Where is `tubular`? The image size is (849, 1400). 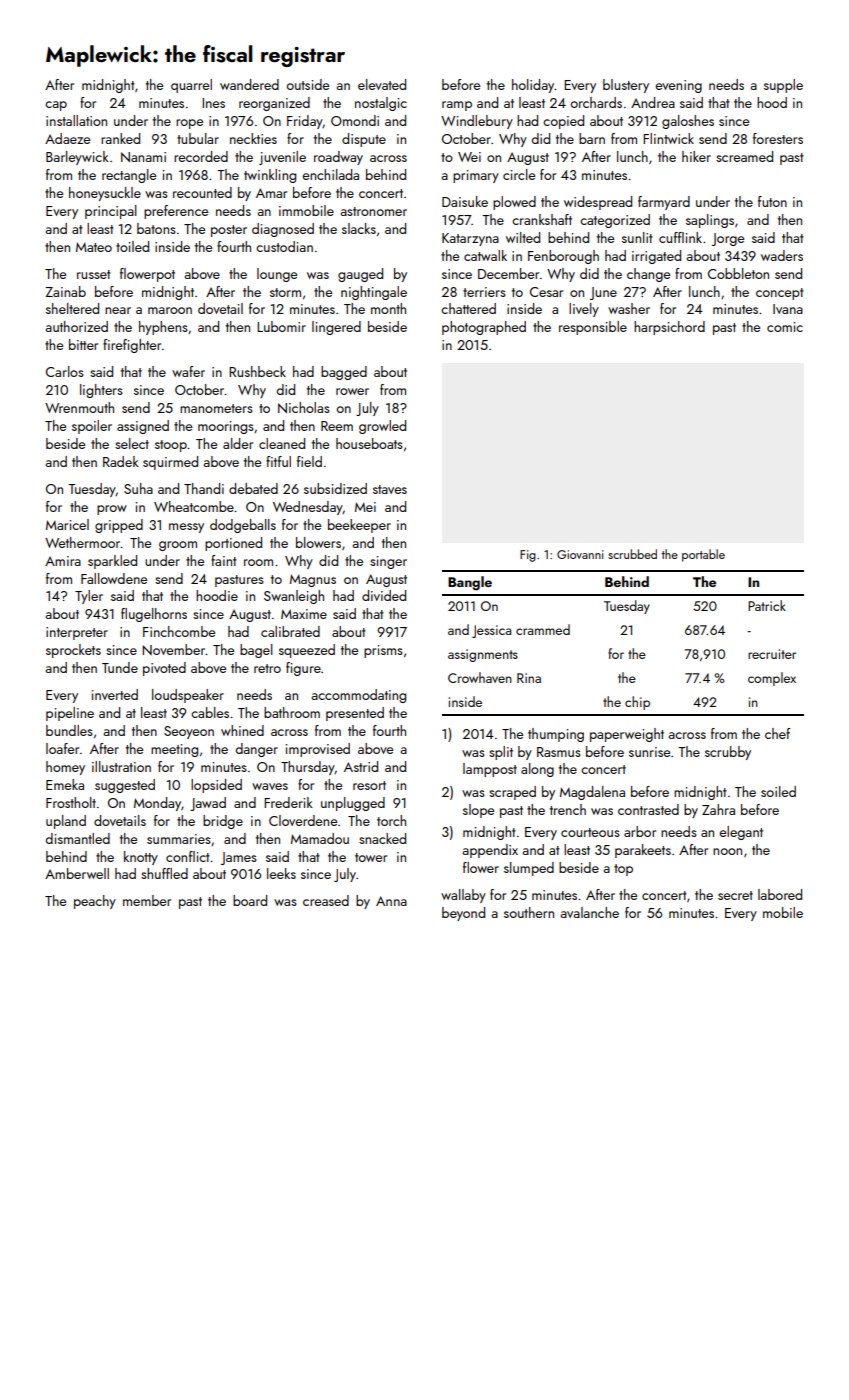 tubular is located at coordinates (198, 138).
